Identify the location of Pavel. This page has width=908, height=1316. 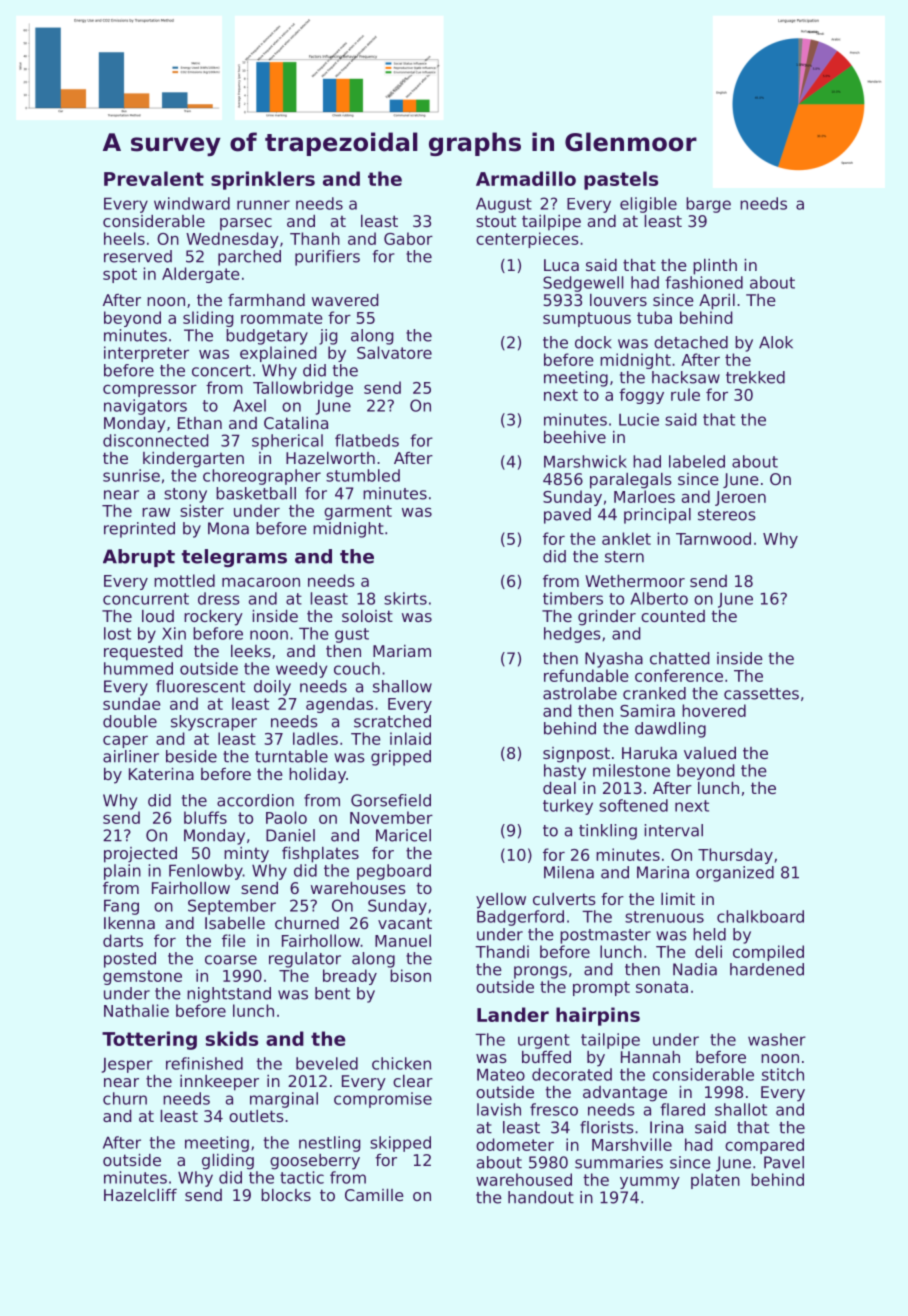
(784, 1162).
